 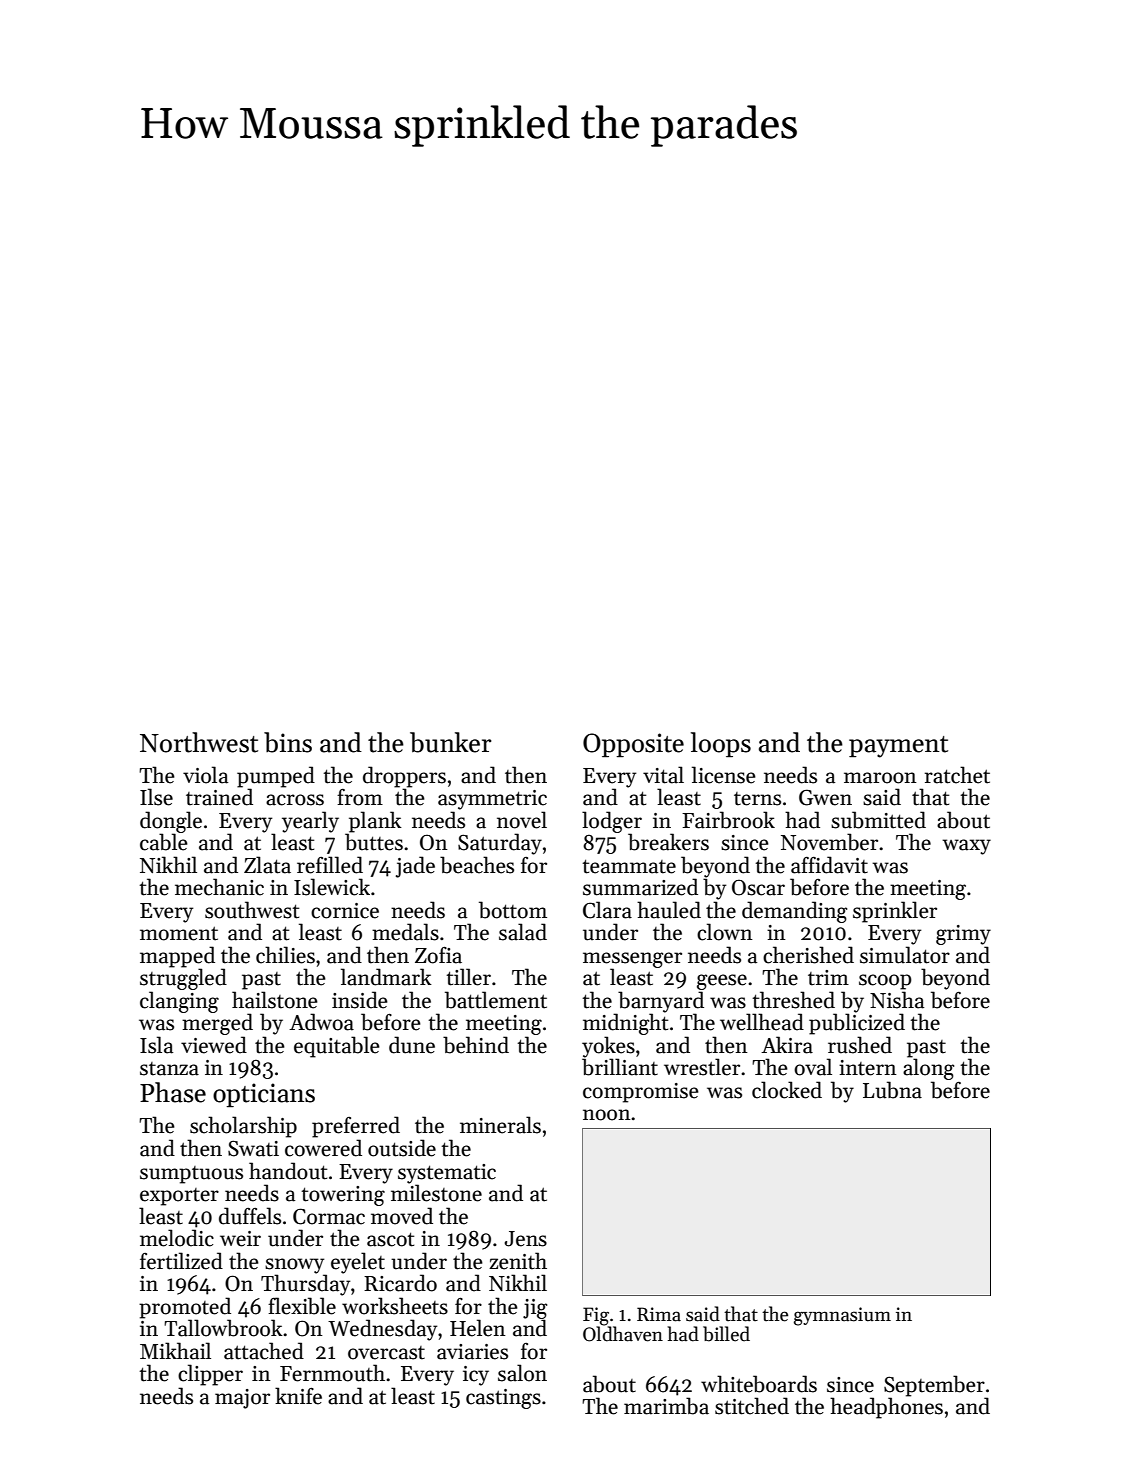 What do you see at coordinates (191, 1175) in the screenshot?
I see `sumptuous` at bounding box center [191, 1175].
